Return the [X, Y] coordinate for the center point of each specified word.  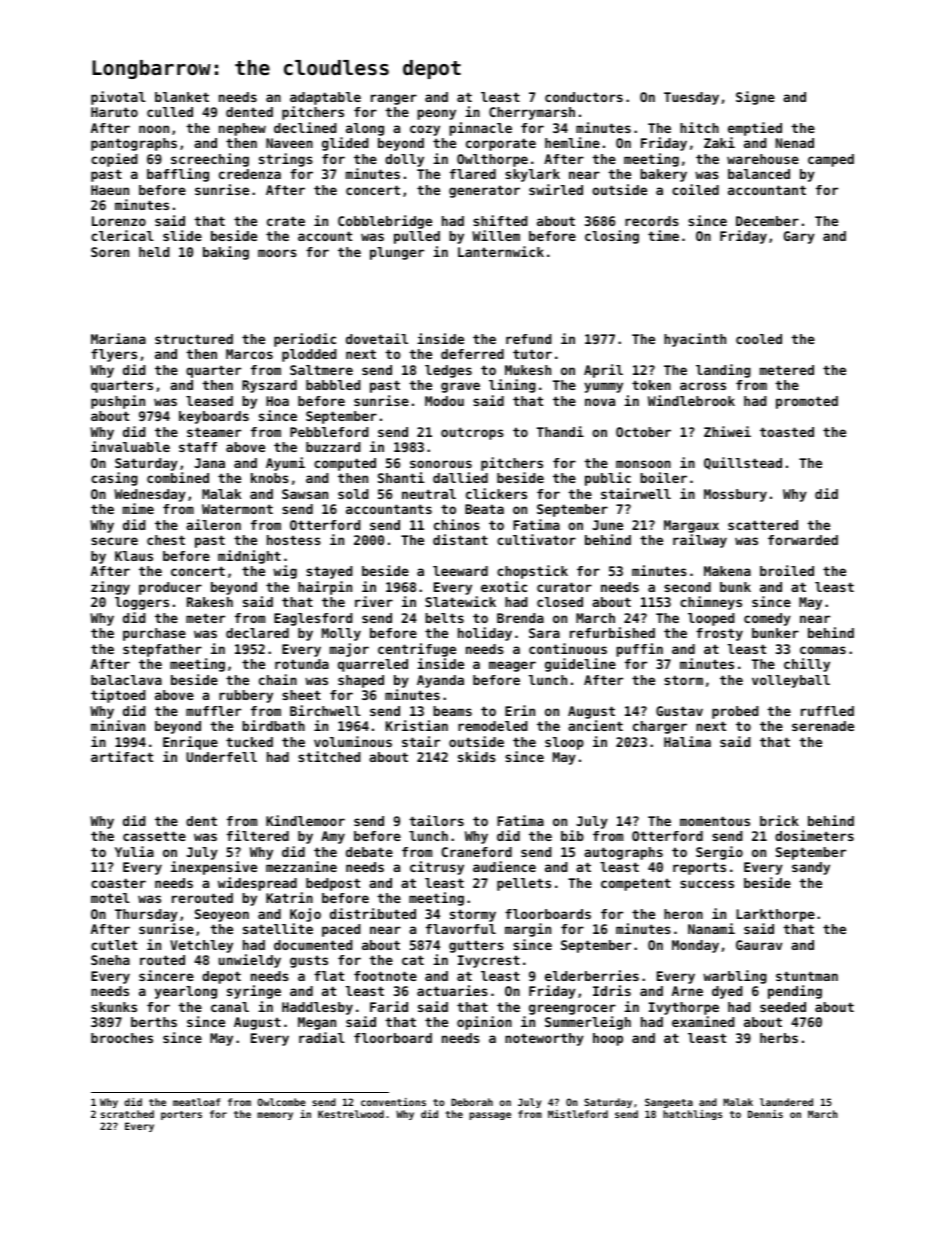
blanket [182, 97]
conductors [584, 97]
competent [636, 884]
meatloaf [196, 1102]
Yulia [134, 851]
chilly [807, 665]
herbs [779, 1038]
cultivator [536, 539]
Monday [695, 946]
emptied [755, 129]
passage [490, 1116]
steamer [214, 432]
